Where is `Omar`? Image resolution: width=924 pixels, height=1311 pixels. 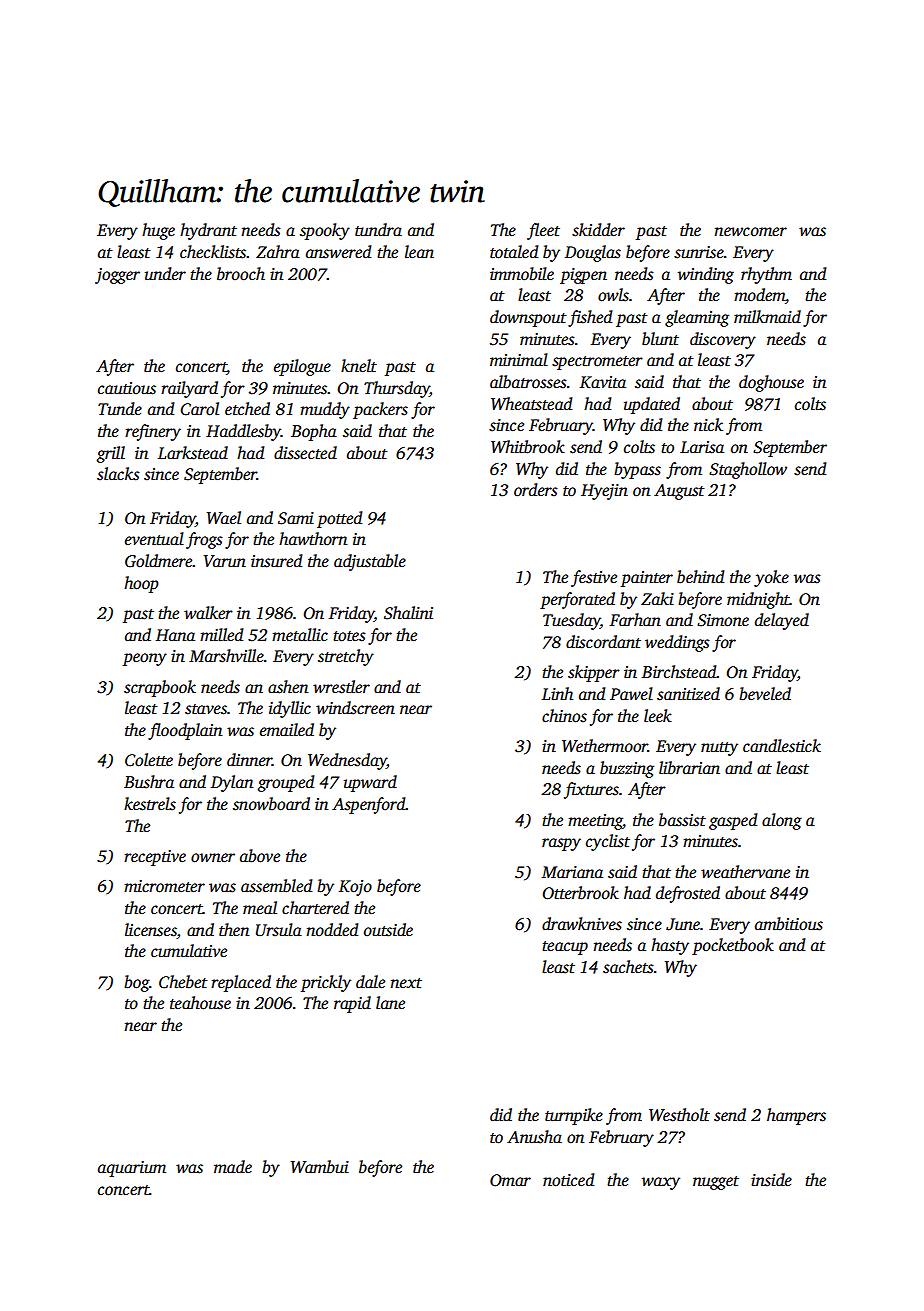 Omar is located at coordinates (510, 1180).
